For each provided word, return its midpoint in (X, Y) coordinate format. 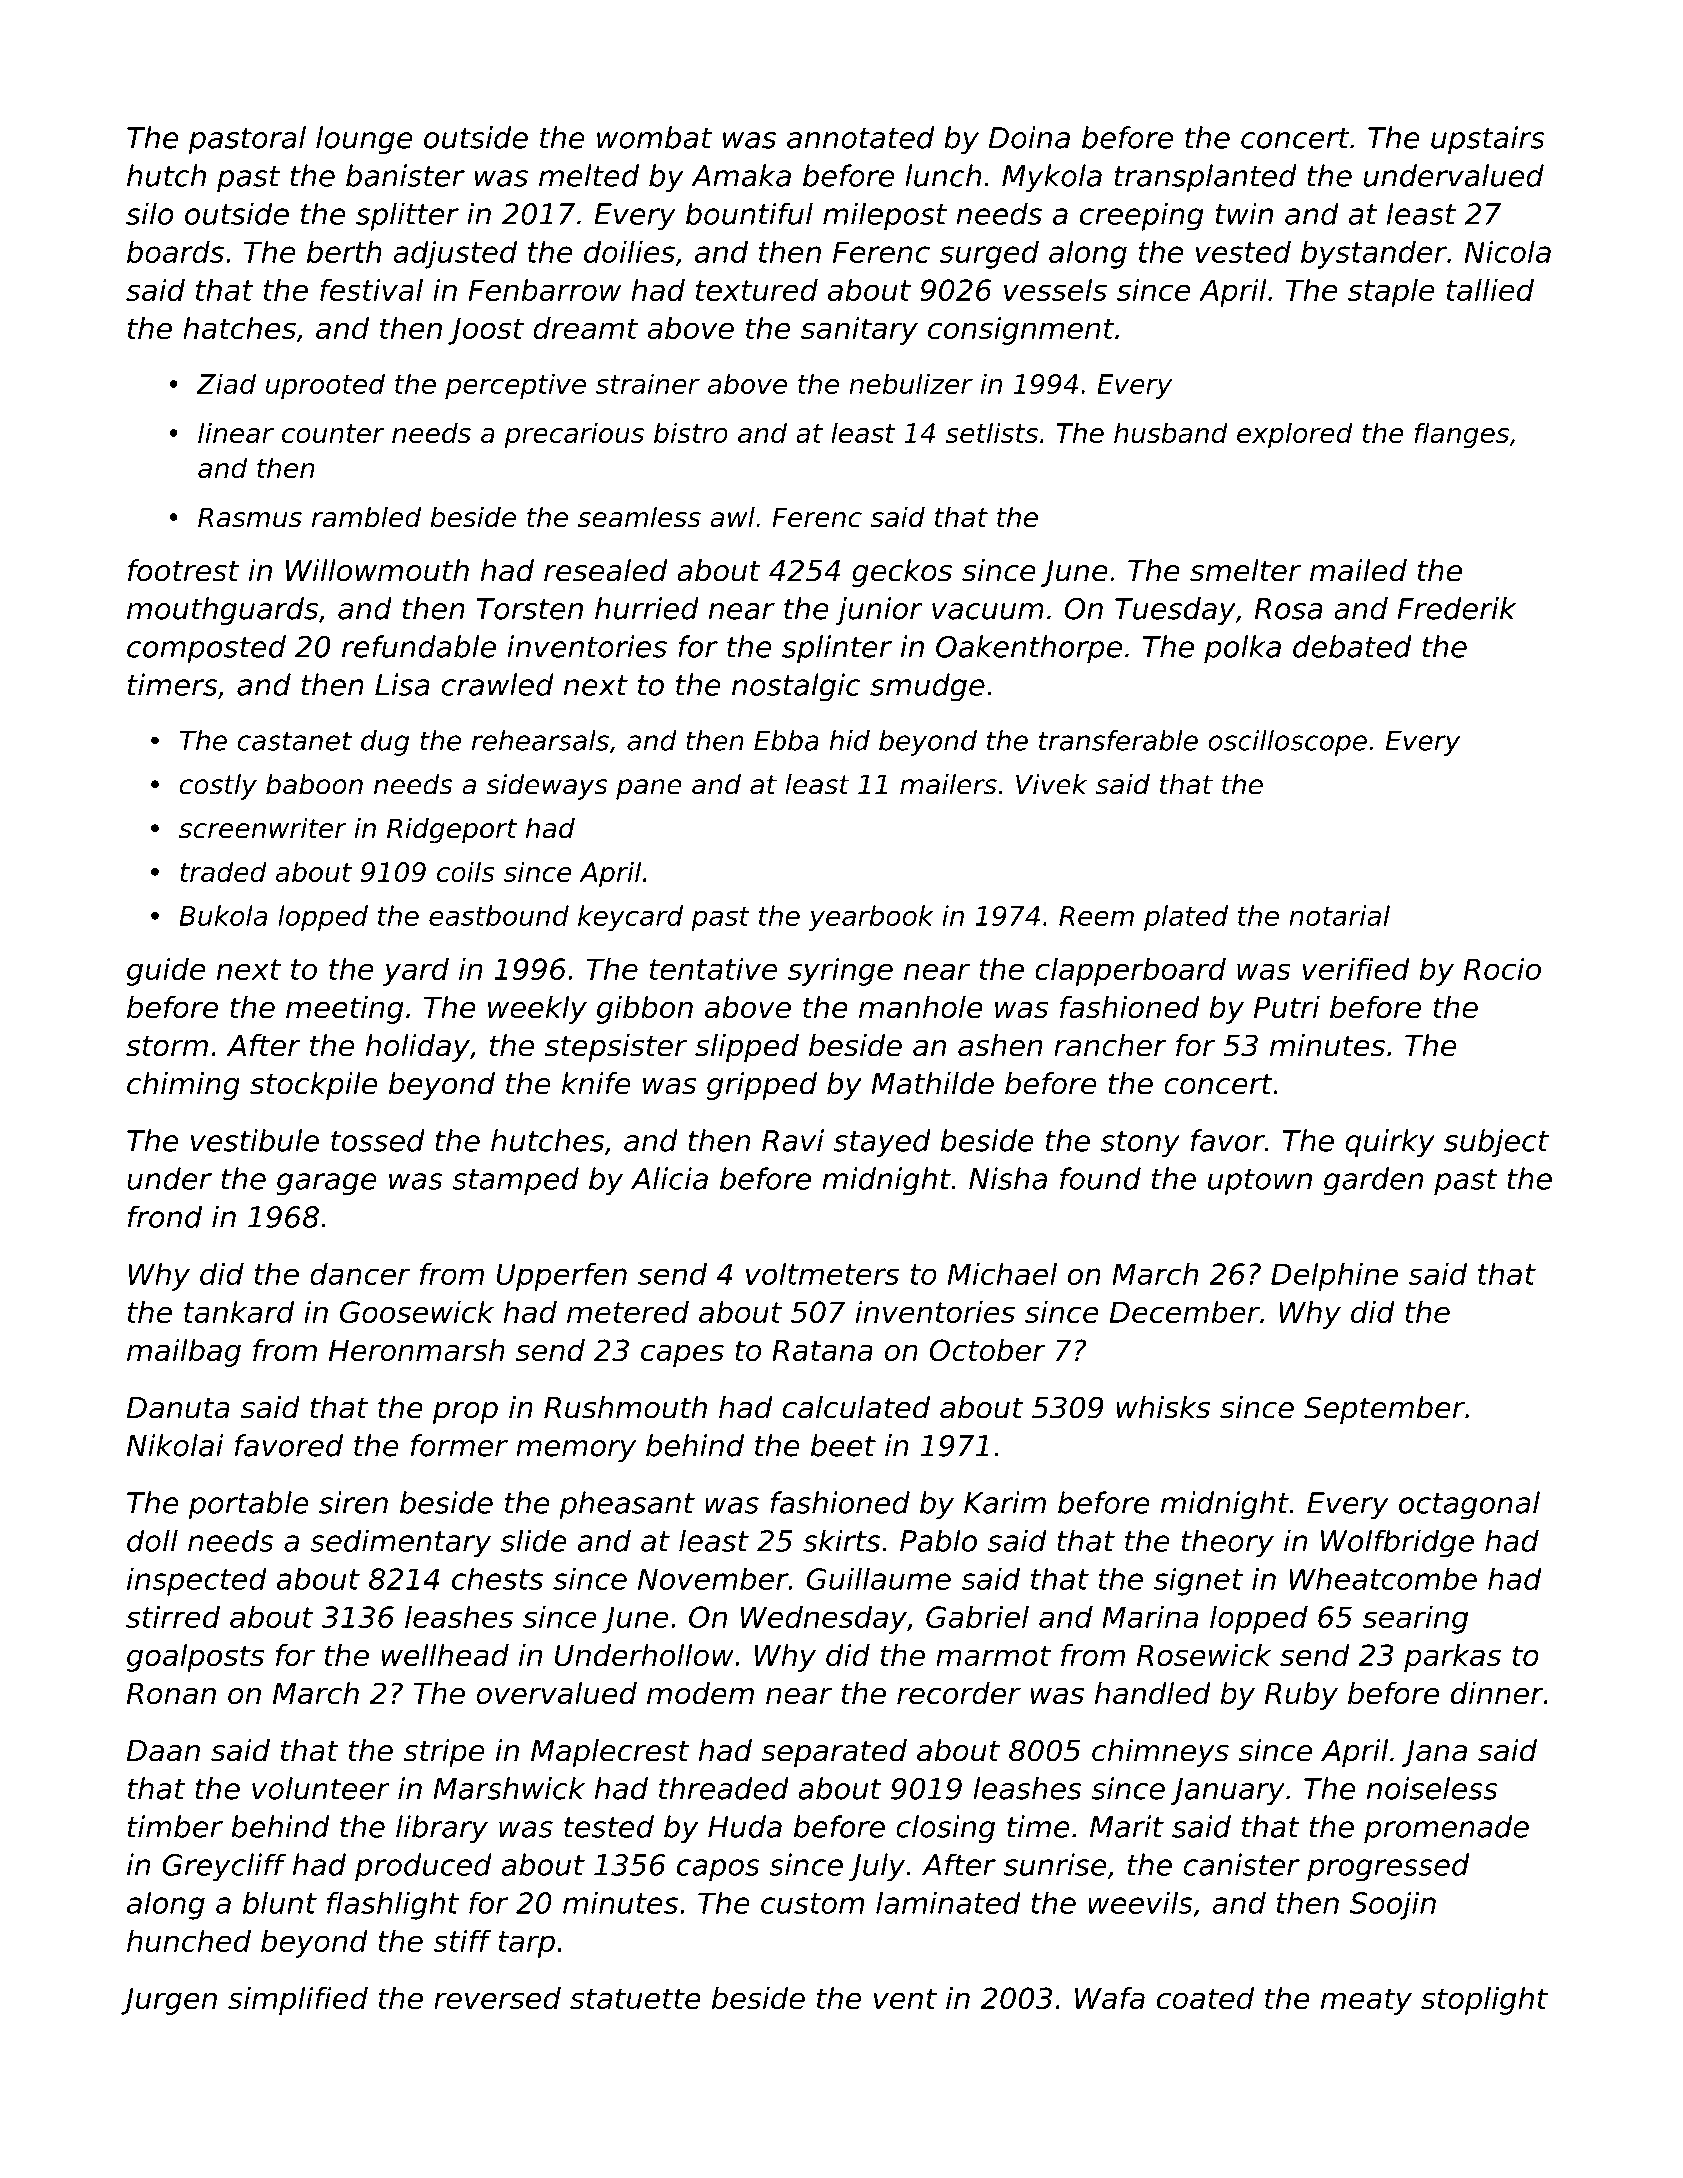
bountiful (749, 213)
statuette (635, 1999)
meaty (1366, 2001)
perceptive (515, 386)
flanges (1462, 435)
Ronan (171, 1694)
